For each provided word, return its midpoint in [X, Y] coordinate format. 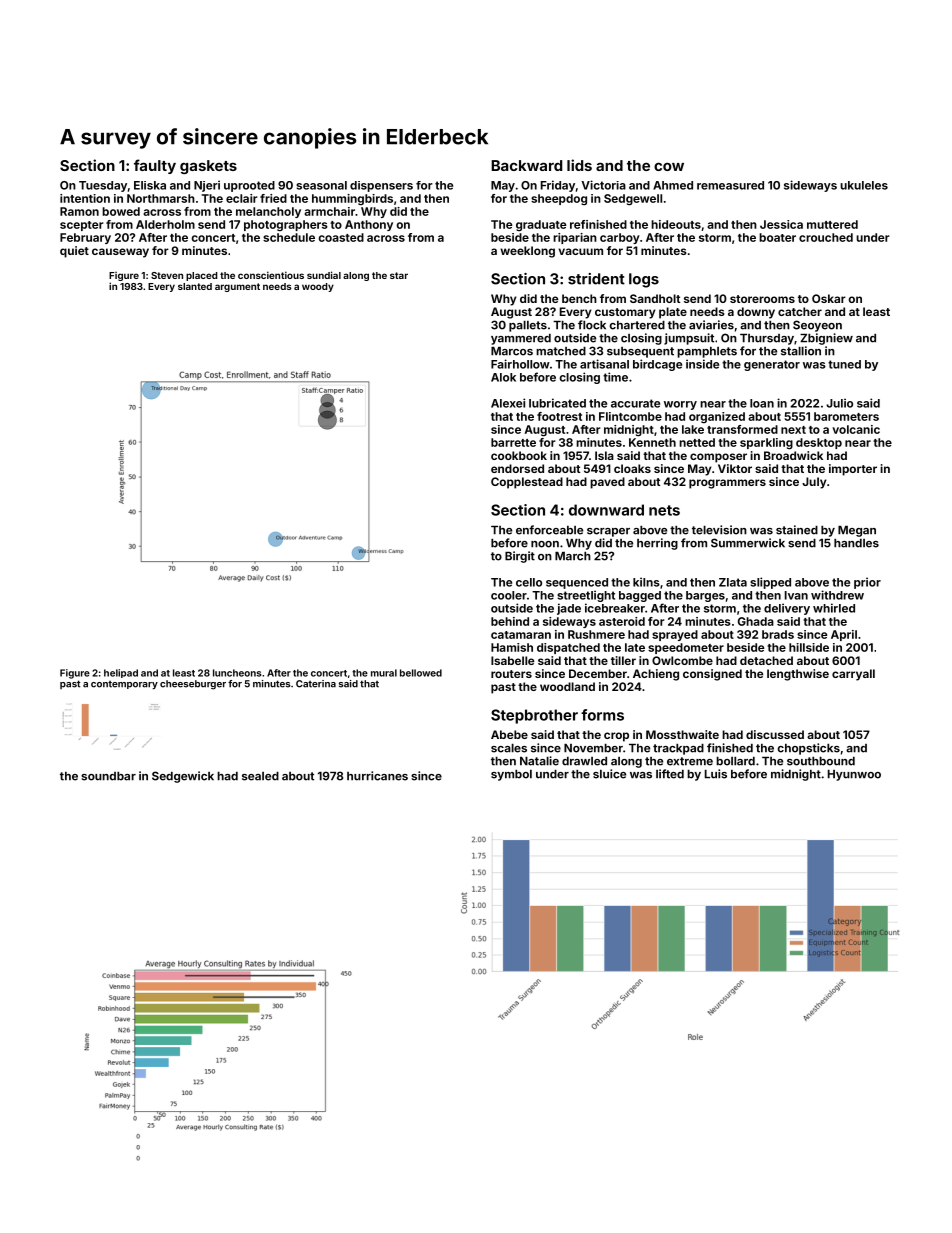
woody [318, 287]
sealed [260, 776]
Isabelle [512, 660]
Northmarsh [161, 198]
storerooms [762, 299]
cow [669, 166]
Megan [857, 531]
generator [772, 365]
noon [545, 544]
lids [579, 165]
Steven [167, 275]
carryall [853, 675]
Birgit [520, 557]
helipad [121, 673]
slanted [195, 286]
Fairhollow [520, 364]
